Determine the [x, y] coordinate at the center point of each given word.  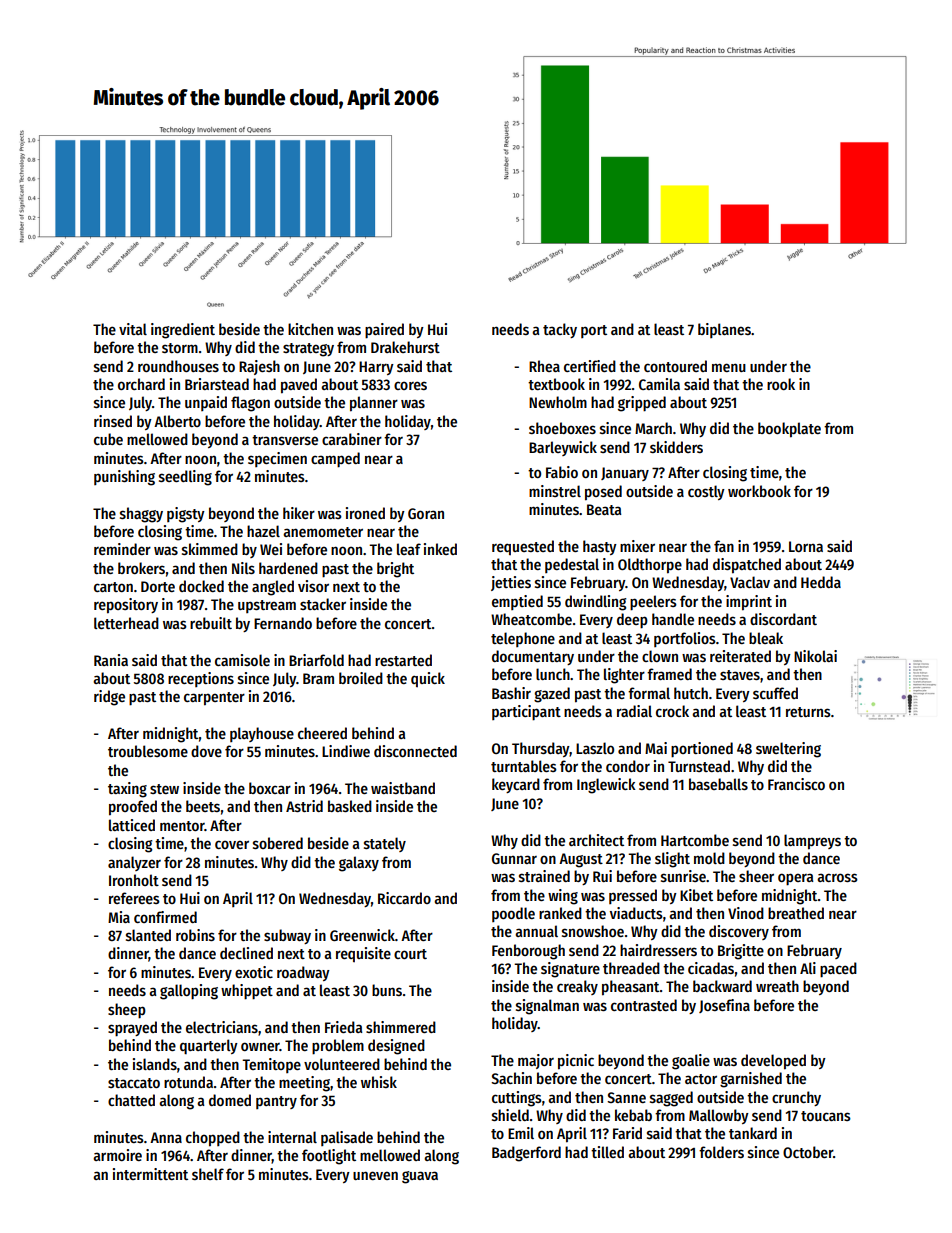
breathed [796, 913]
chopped [213, 1139]
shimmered [401, 1027]
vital [133, 329]
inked [440, 549]
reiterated [740, 656]
